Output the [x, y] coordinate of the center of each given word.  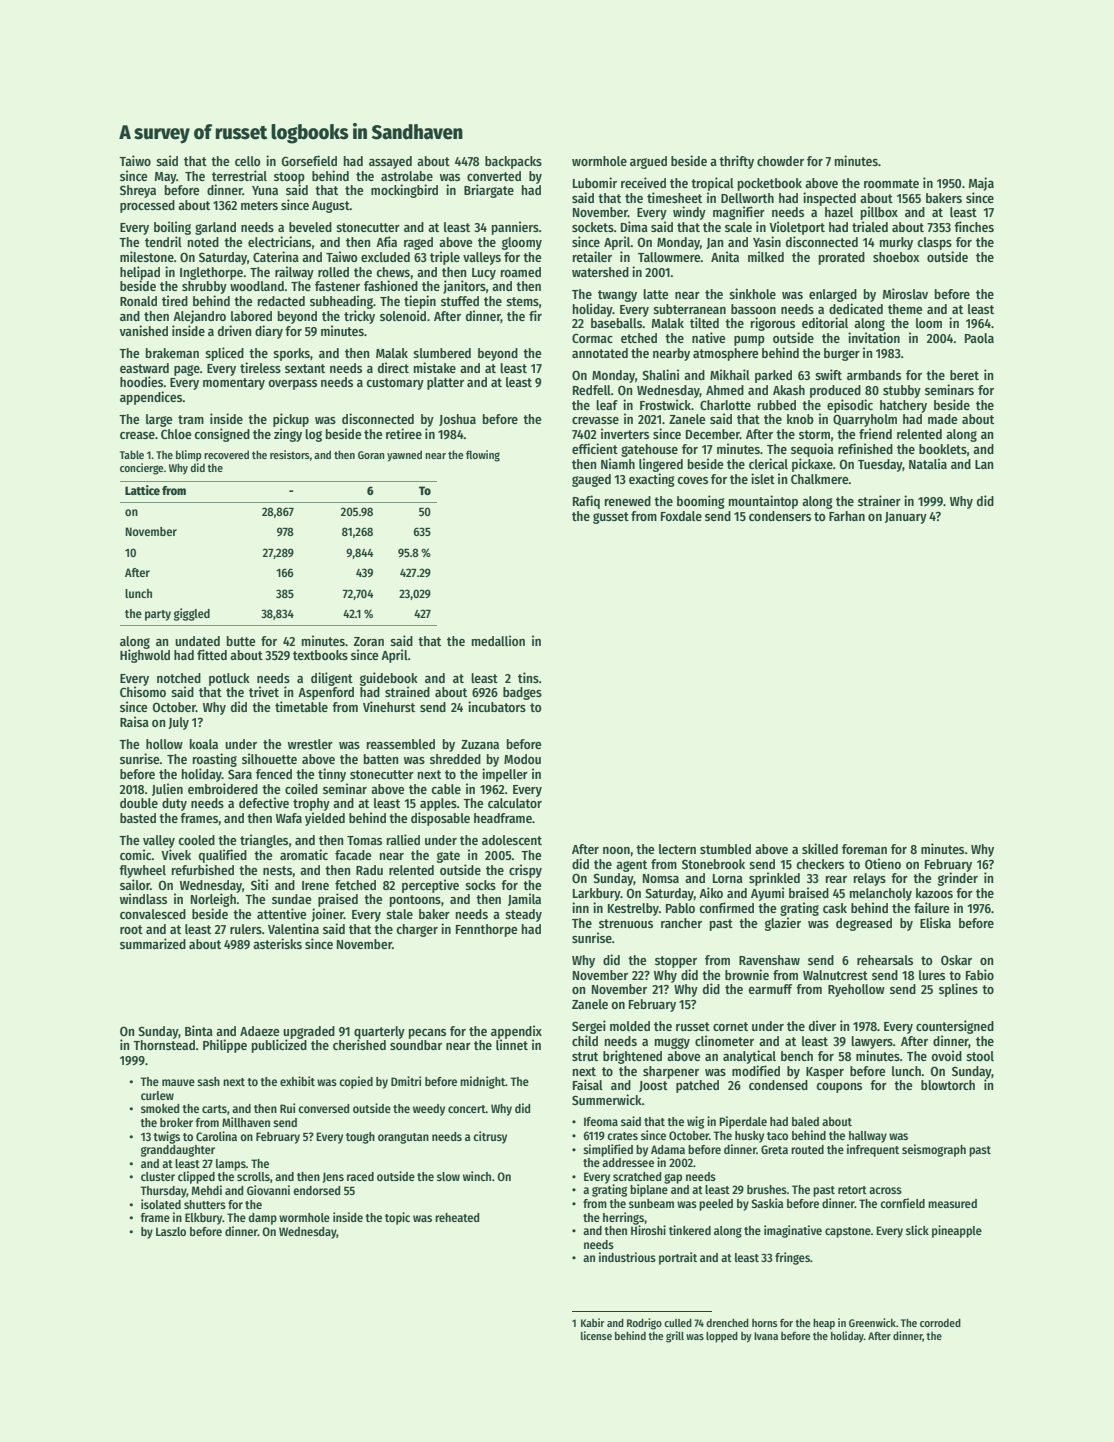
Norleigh [213, 900]
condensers [780, 516]
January [906, 518]
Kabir [593, 1322]
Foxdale [681, 516]
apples [438, 804]
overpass [292, 385]
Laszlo [171, 1231]
